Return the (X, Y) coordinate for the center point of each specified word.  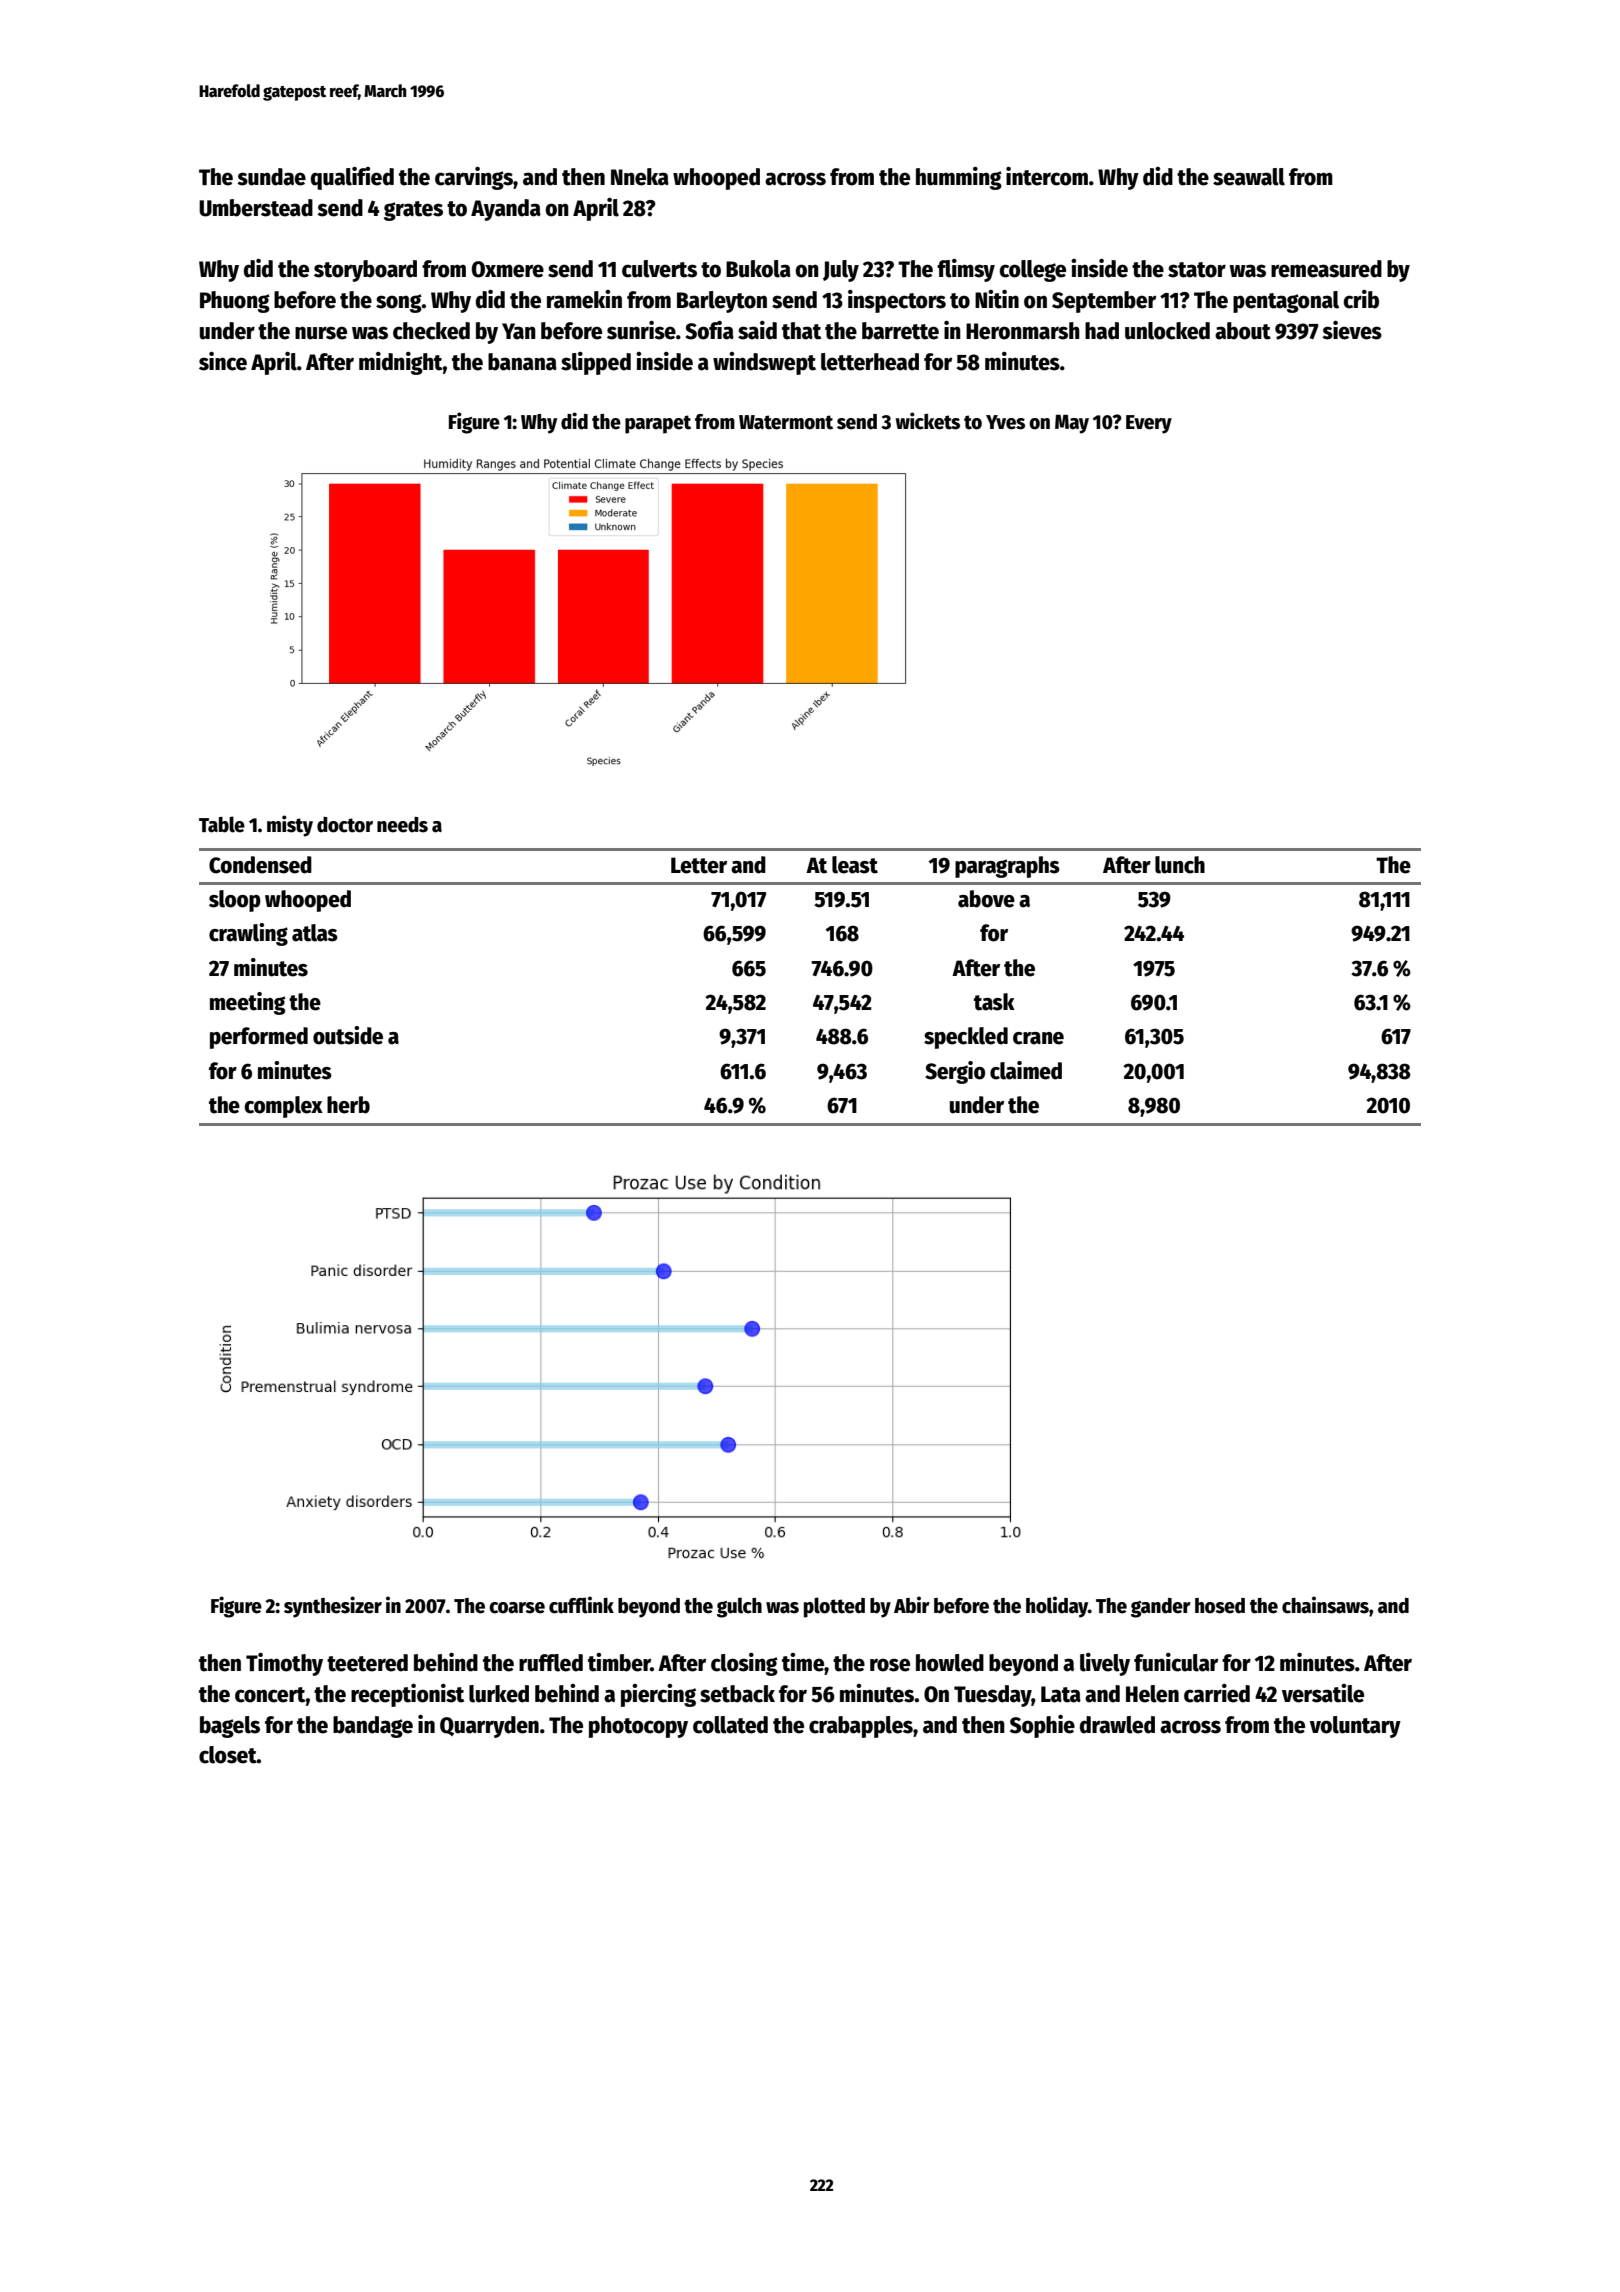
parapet (658, 424)
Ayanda (506, 210)
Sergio (955, 1072)
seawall (1249, 177)
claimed (1026, 1070)
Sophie (1042, 1726)
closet (228, 1755)
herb (348, 1105)
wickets (928, 421)
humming (959, 178)
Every (1149, 424)
